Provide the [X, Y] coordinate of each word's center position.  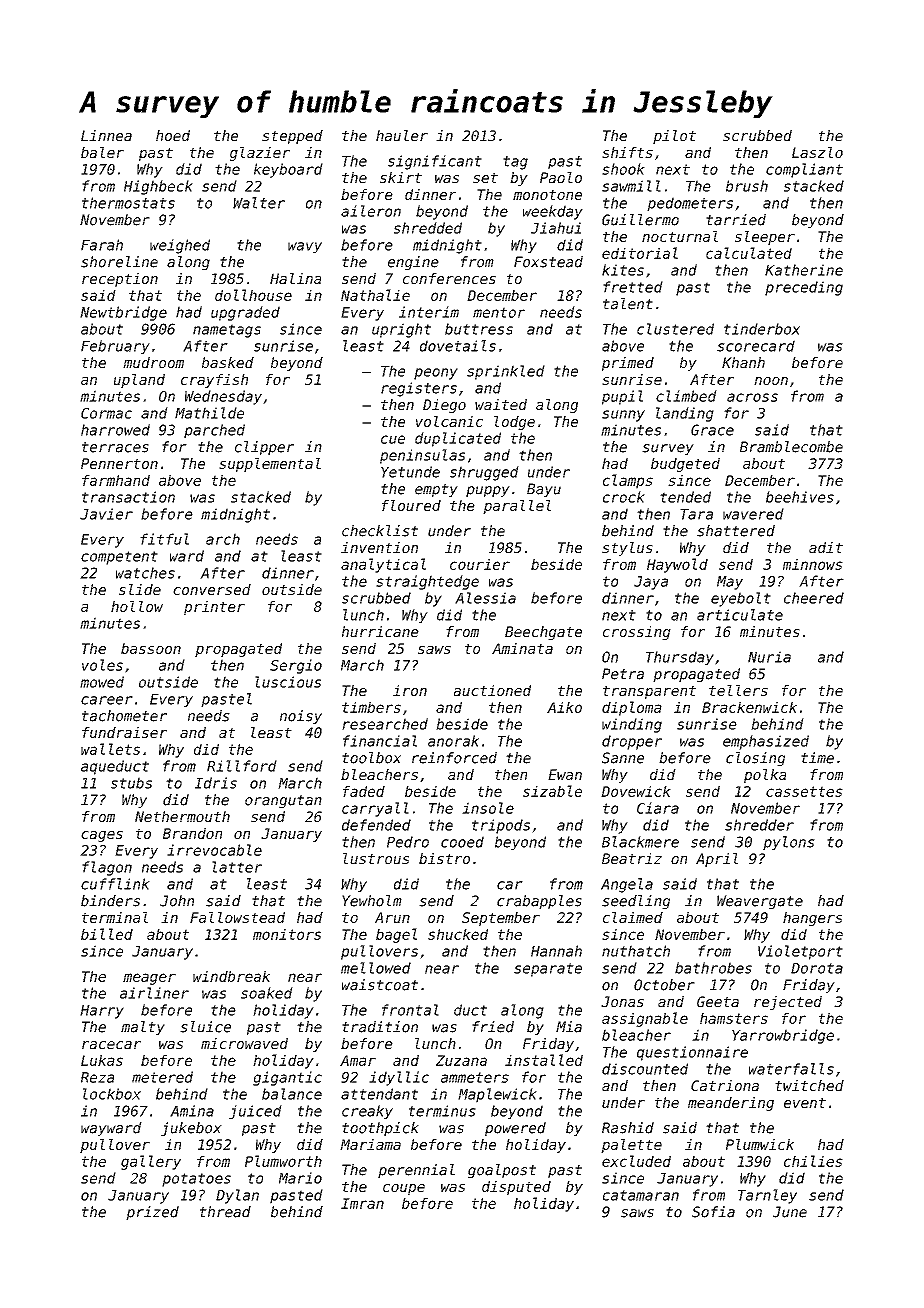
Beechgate [543, 633]
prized [152, 1213]
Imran [362, 1203]
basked [228, 362]
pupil [622, 397]
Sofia [713, 1212]
